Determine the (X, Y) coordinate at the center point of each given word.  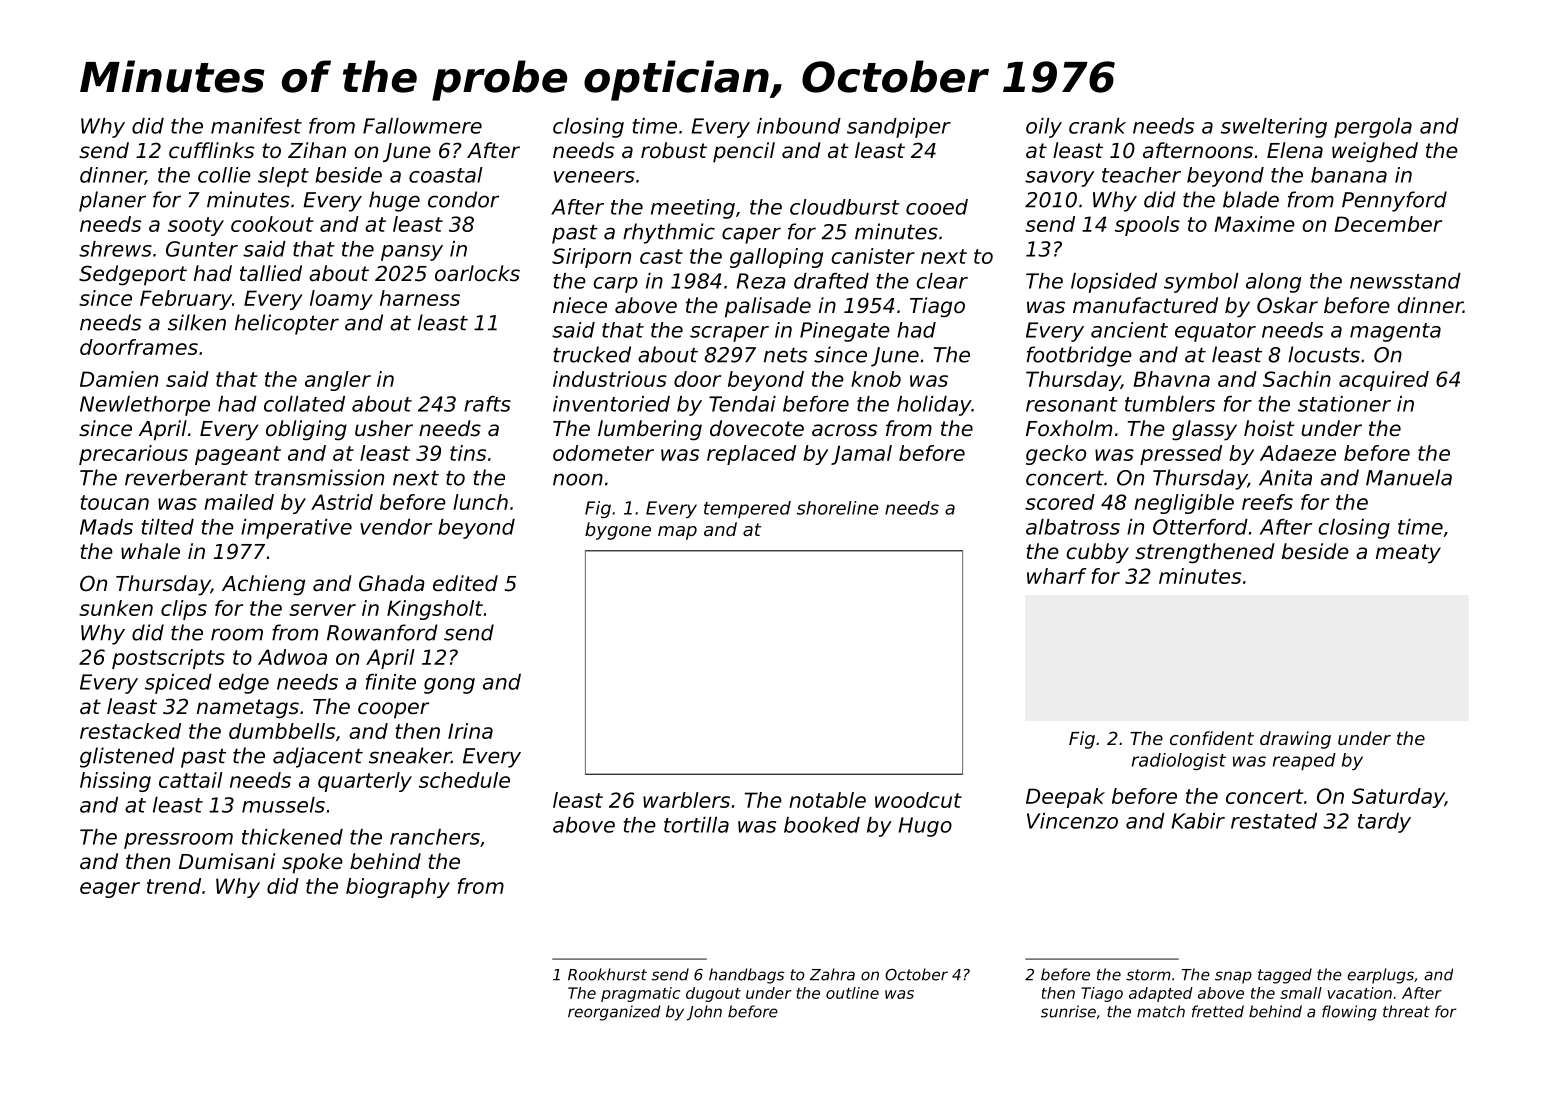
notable (827, 800)
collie (224, 175)
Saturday (1398, 798)
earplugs (1381, 976)
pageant (238, 455)
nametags (248, 709)
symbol (1201, 283)
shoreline (838, 508)
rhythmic (669, 233)
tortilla (696, 825)
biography (398, 888)
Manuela (1409, 477)
